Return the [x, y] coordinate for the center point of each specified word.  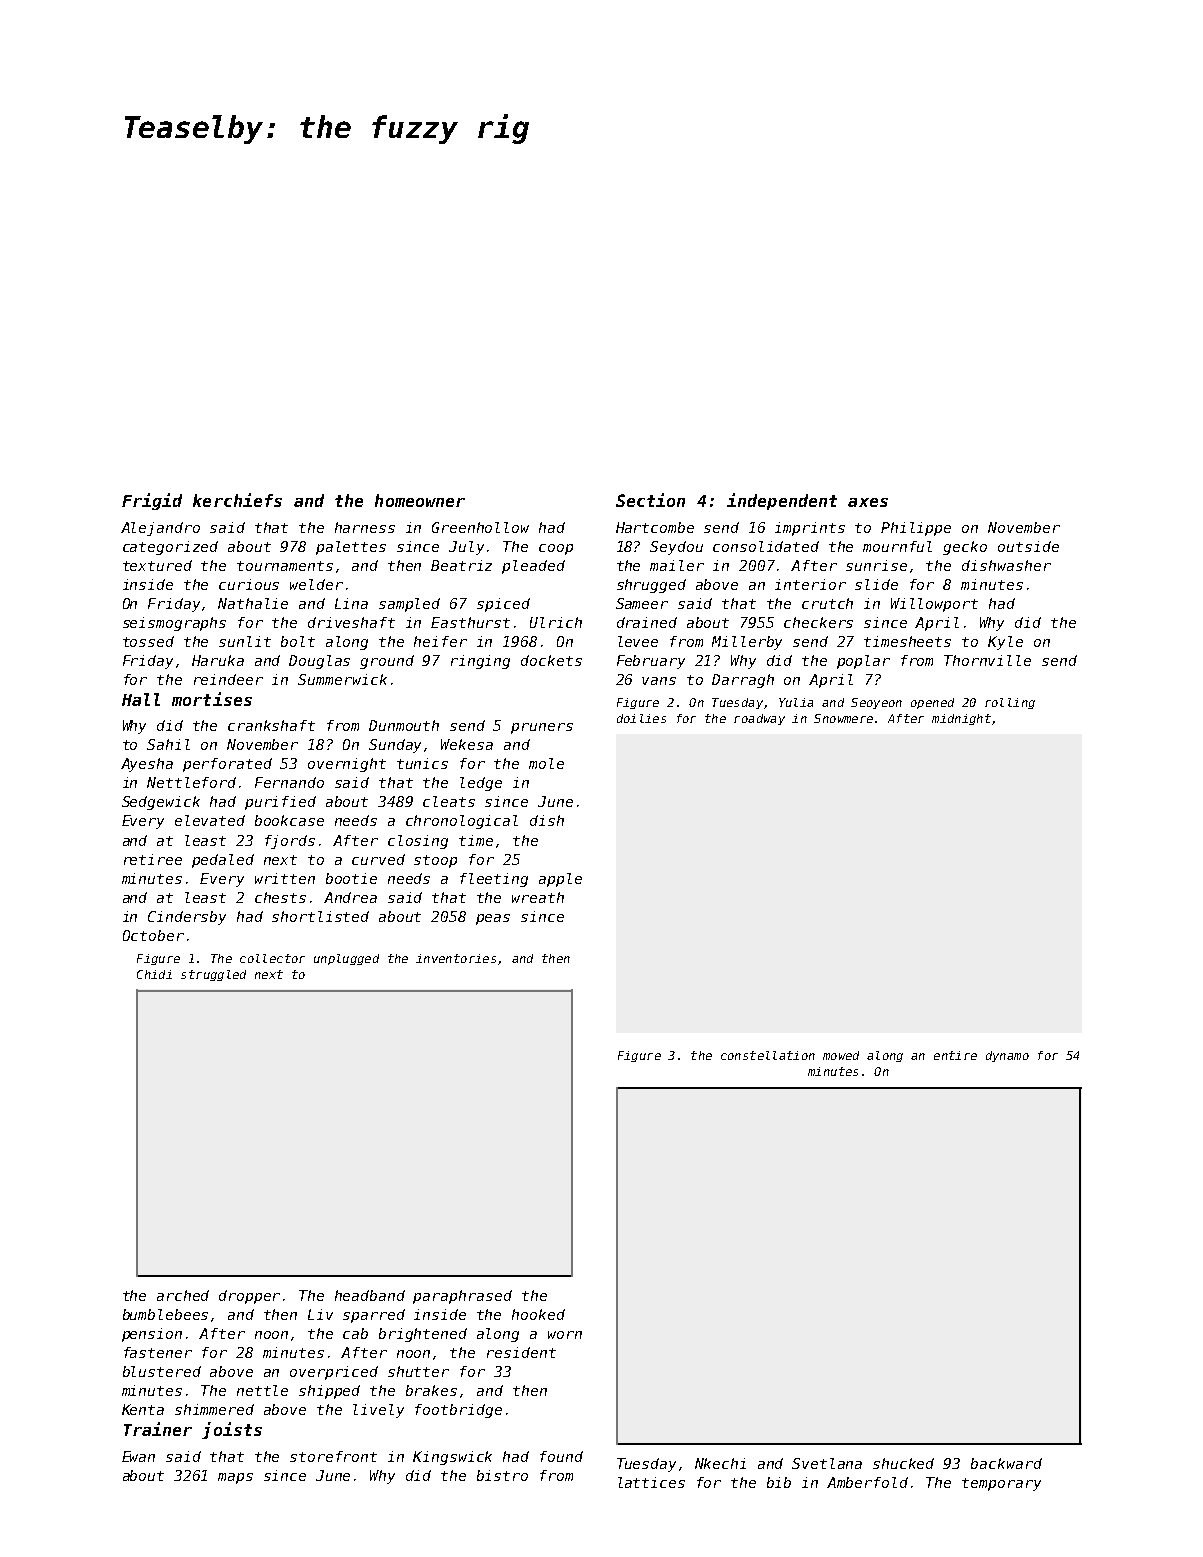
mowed [841, 1055]
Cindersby [187, 918]
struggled [213, 975]
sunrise [876, 565]
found [561, 1456]
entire [955, 1055]
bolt [298, 641]
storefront [333, 1456]
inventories [456, 958]
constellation [768, 1055]
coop [556, 549]
